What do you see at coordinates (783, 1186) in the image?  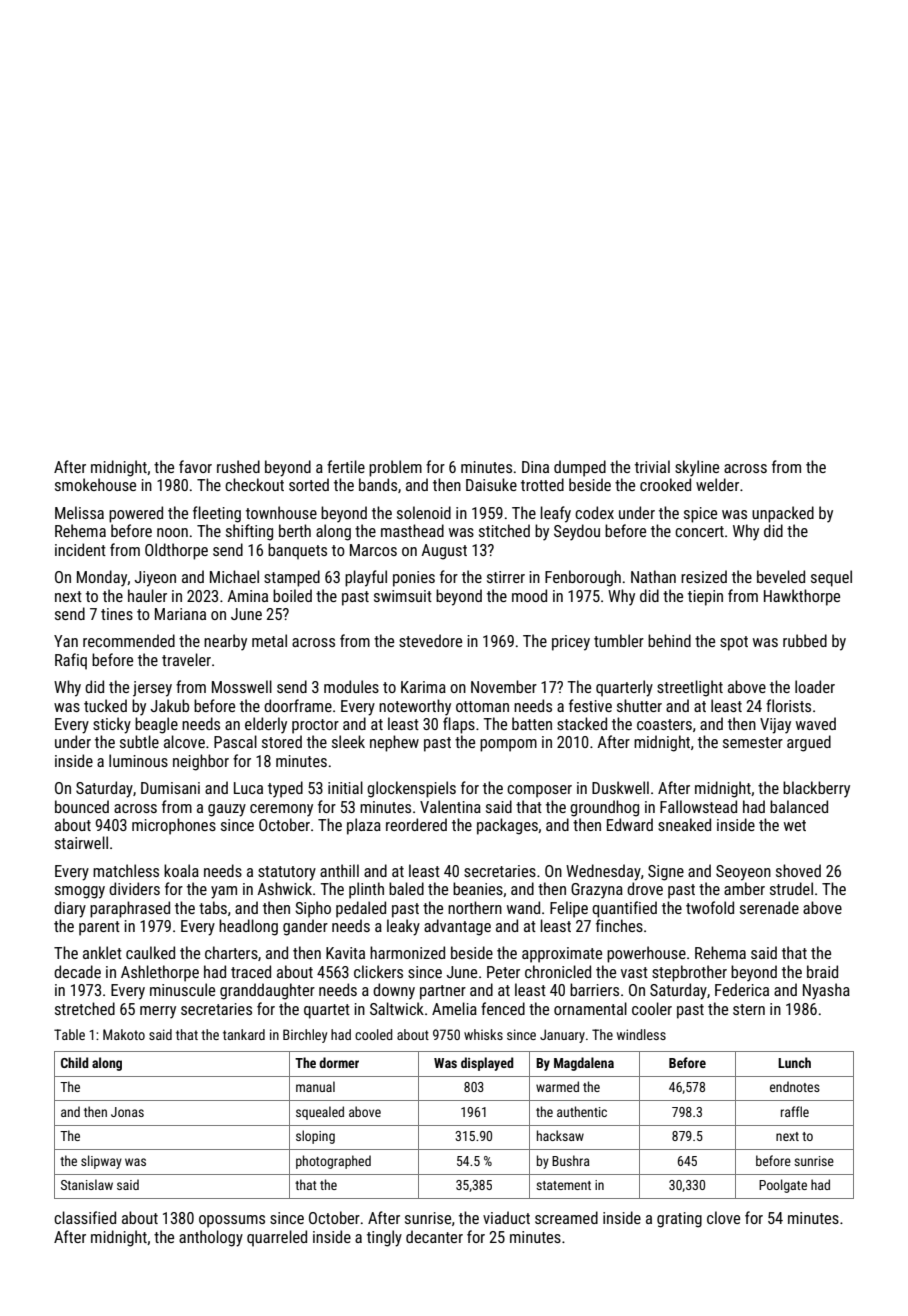 I see `Poolgate` at bounding box center [783, 1186].
